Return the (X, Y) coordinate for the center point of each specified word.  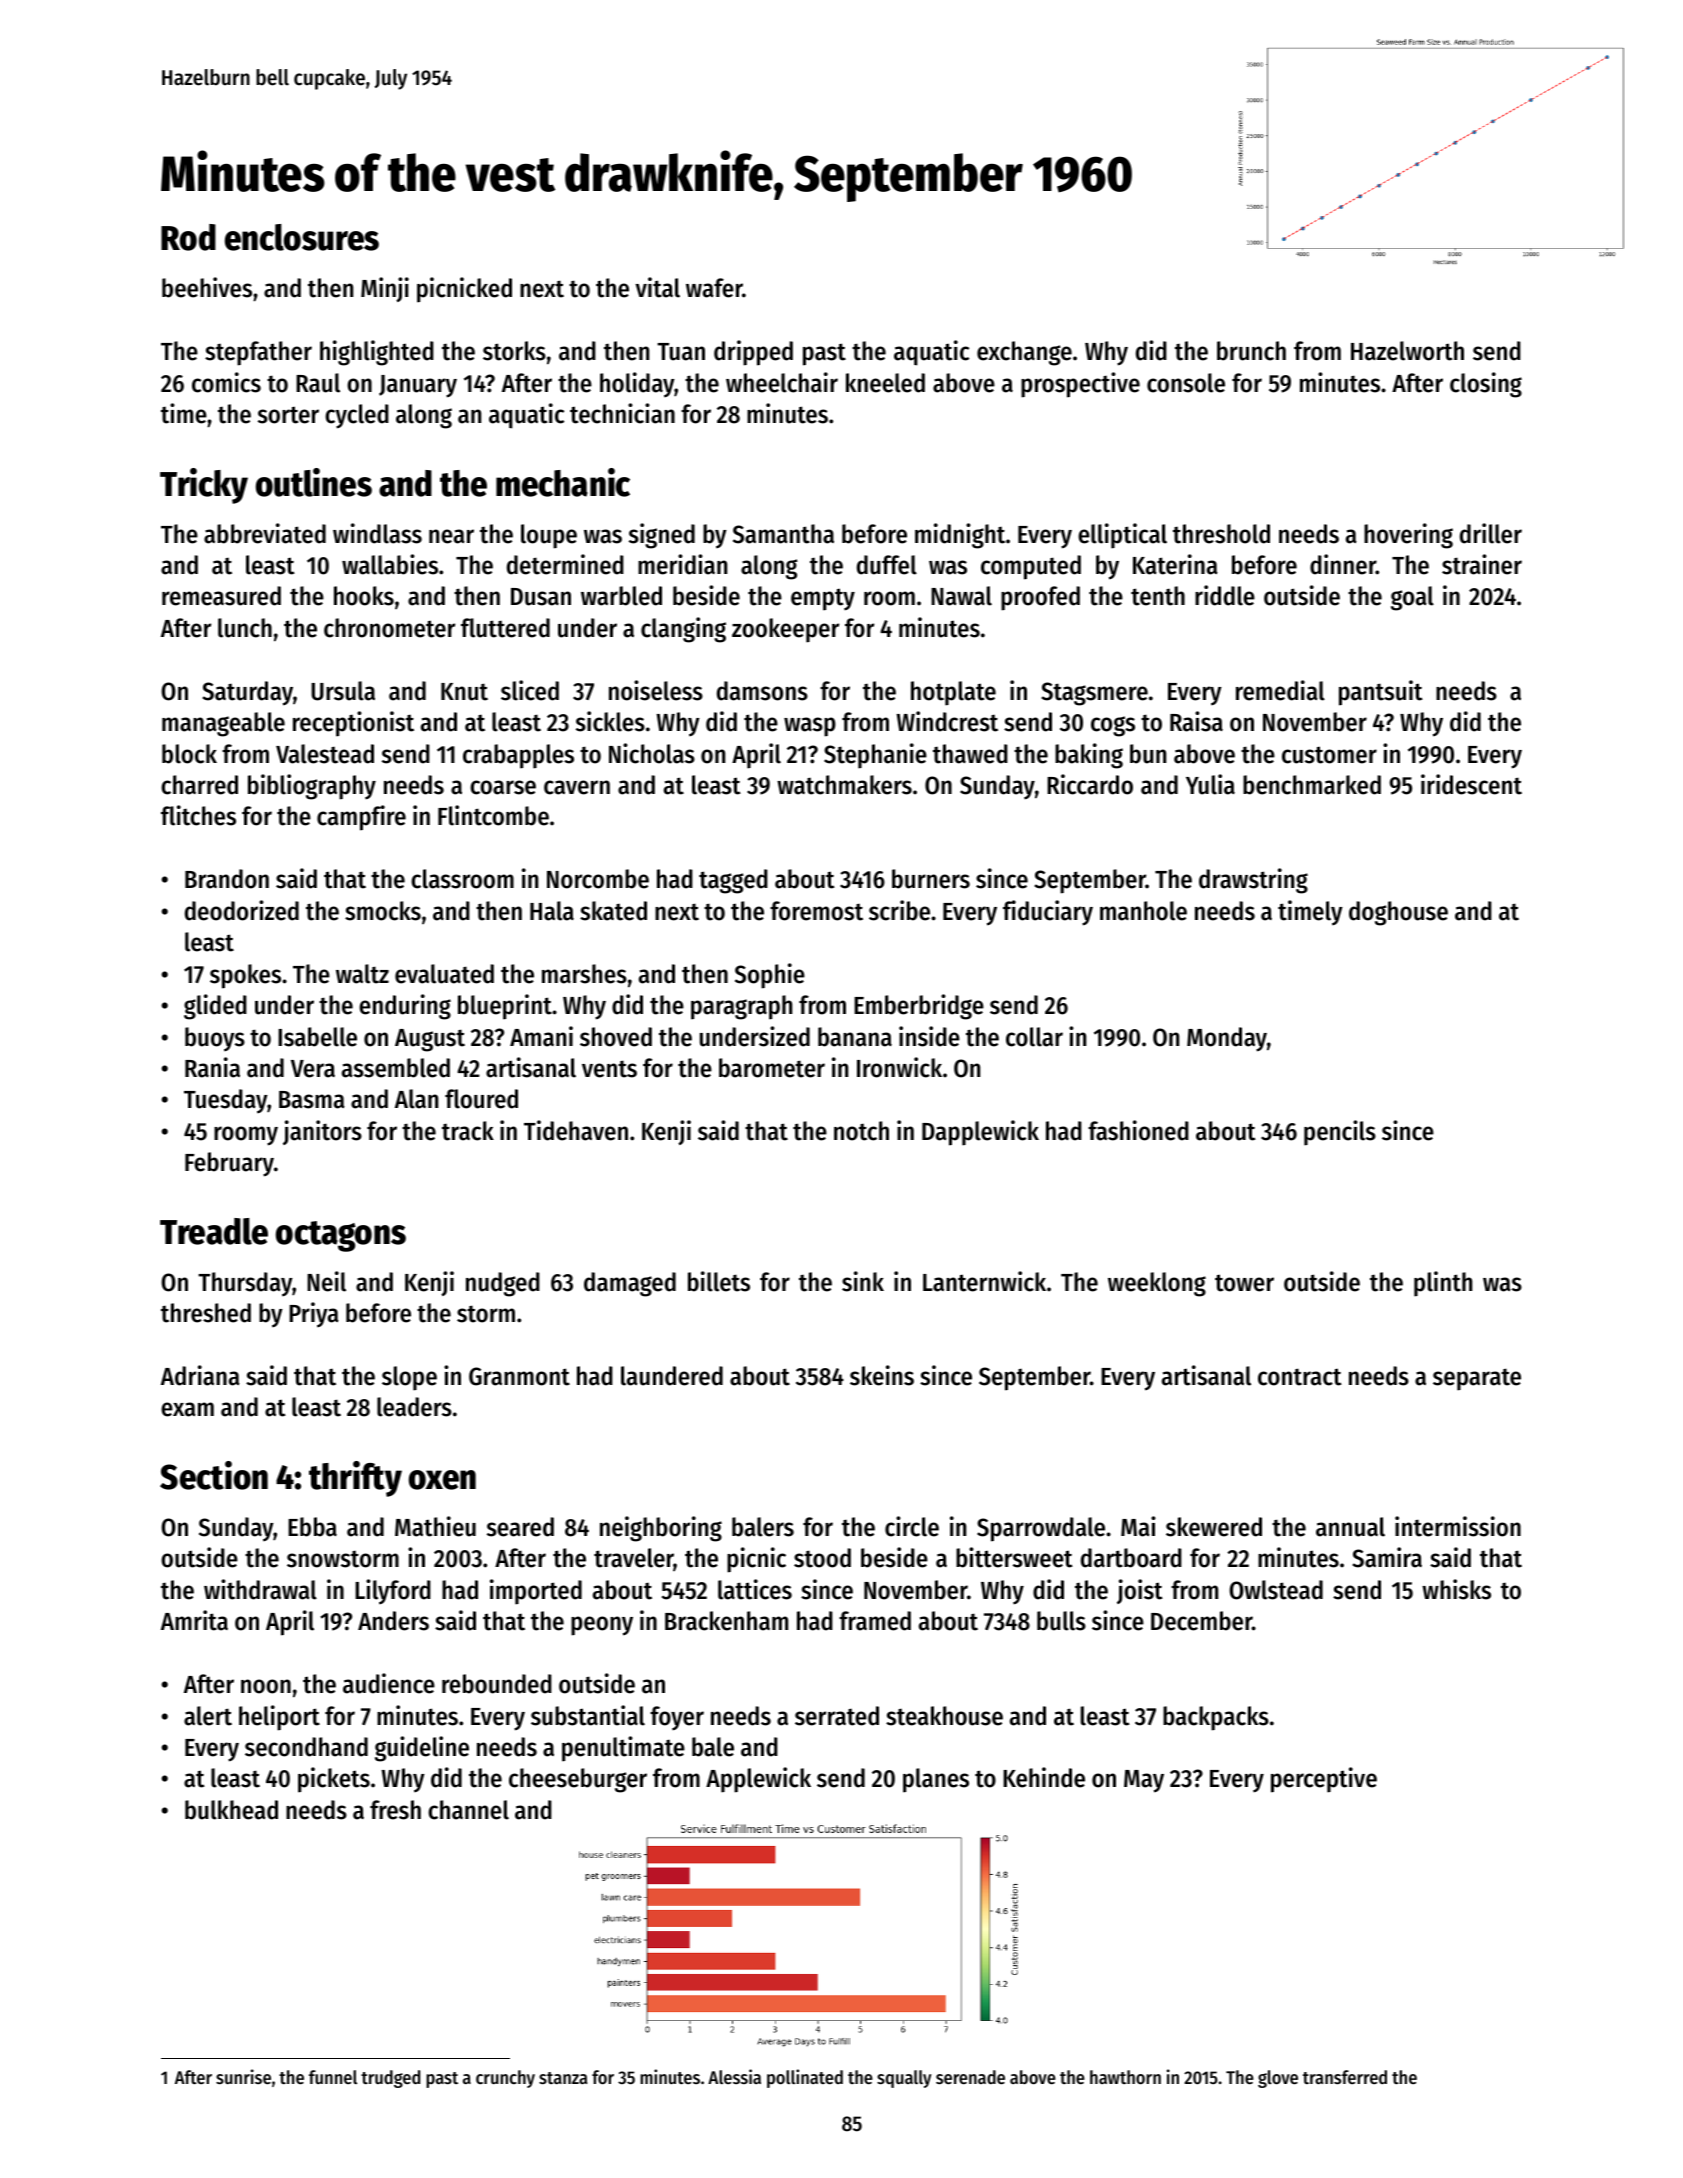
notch (861, 1131)
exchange (1024, 353)
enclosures (302, 237)
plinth (1443, 1284)
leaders (414, 1407)
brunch (1251, 351)
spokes (245, 976)
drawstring (1253, 881)
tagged (733, 881)
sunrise (243, 2076)
